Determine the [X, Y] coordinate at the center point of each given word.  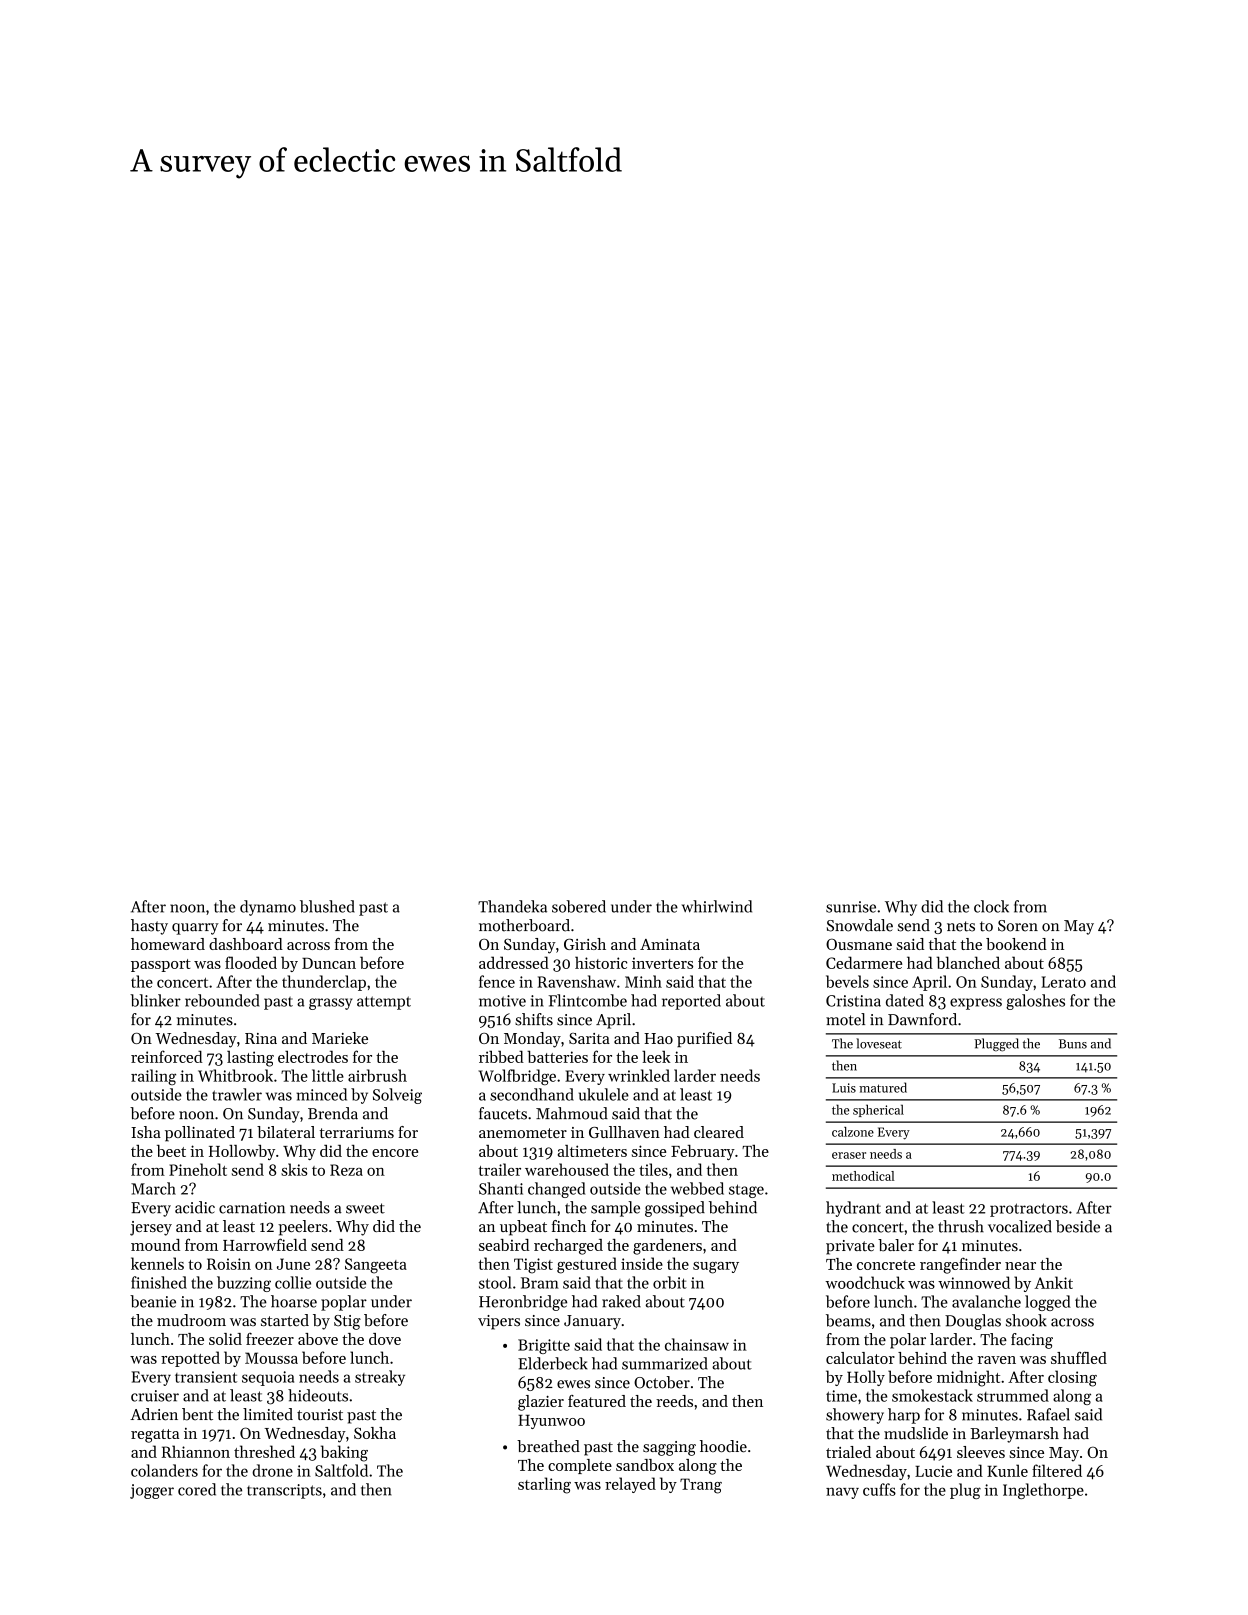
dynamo [268, 908]
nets [961, 926]
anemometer [523, 1133]
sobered [579, 906]
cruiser [155, 1396]
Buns [1073, 1044]
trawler [237, 1094]
